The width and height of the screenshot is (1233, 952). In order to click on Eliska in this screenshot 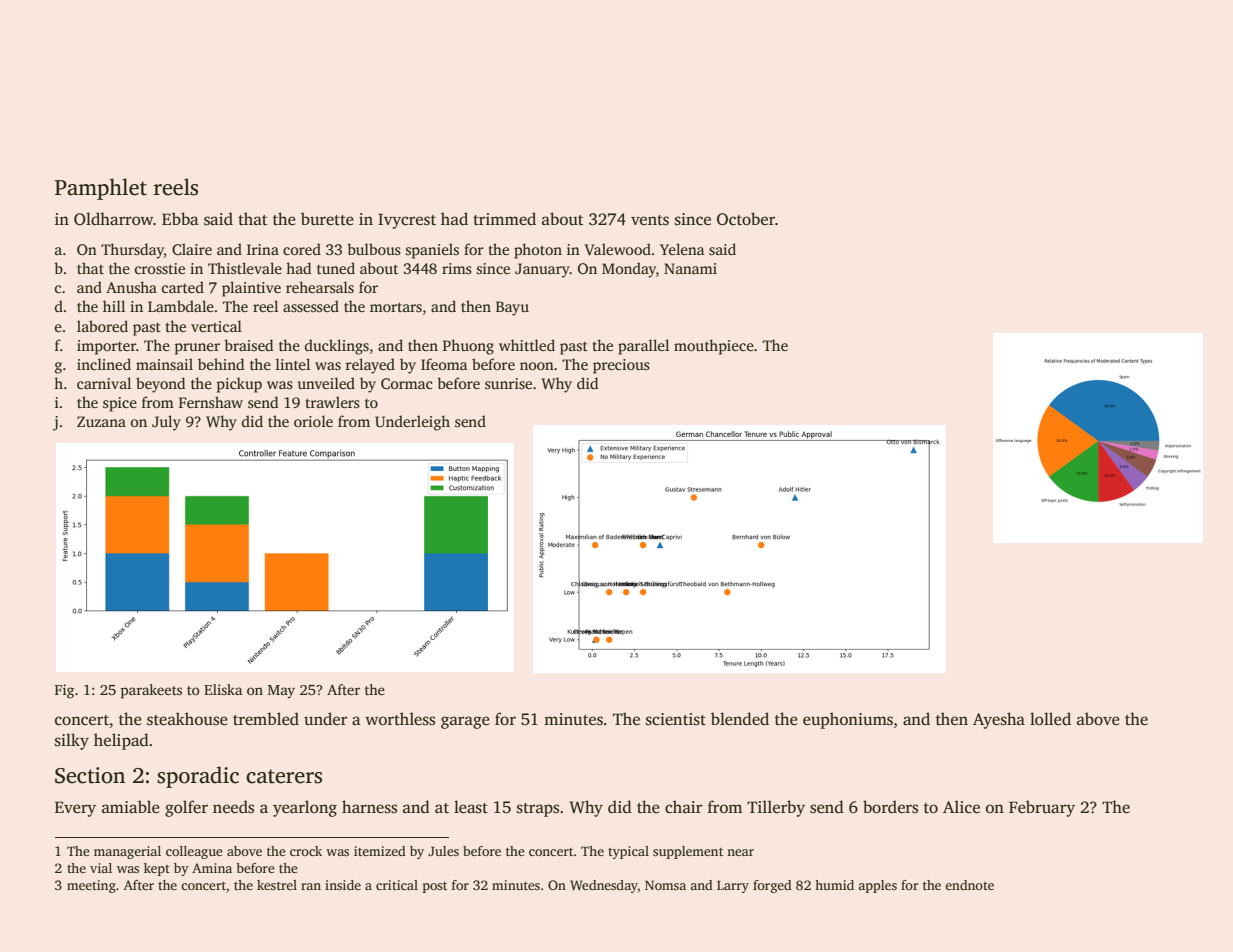, I will do `click(223, 689)`.
